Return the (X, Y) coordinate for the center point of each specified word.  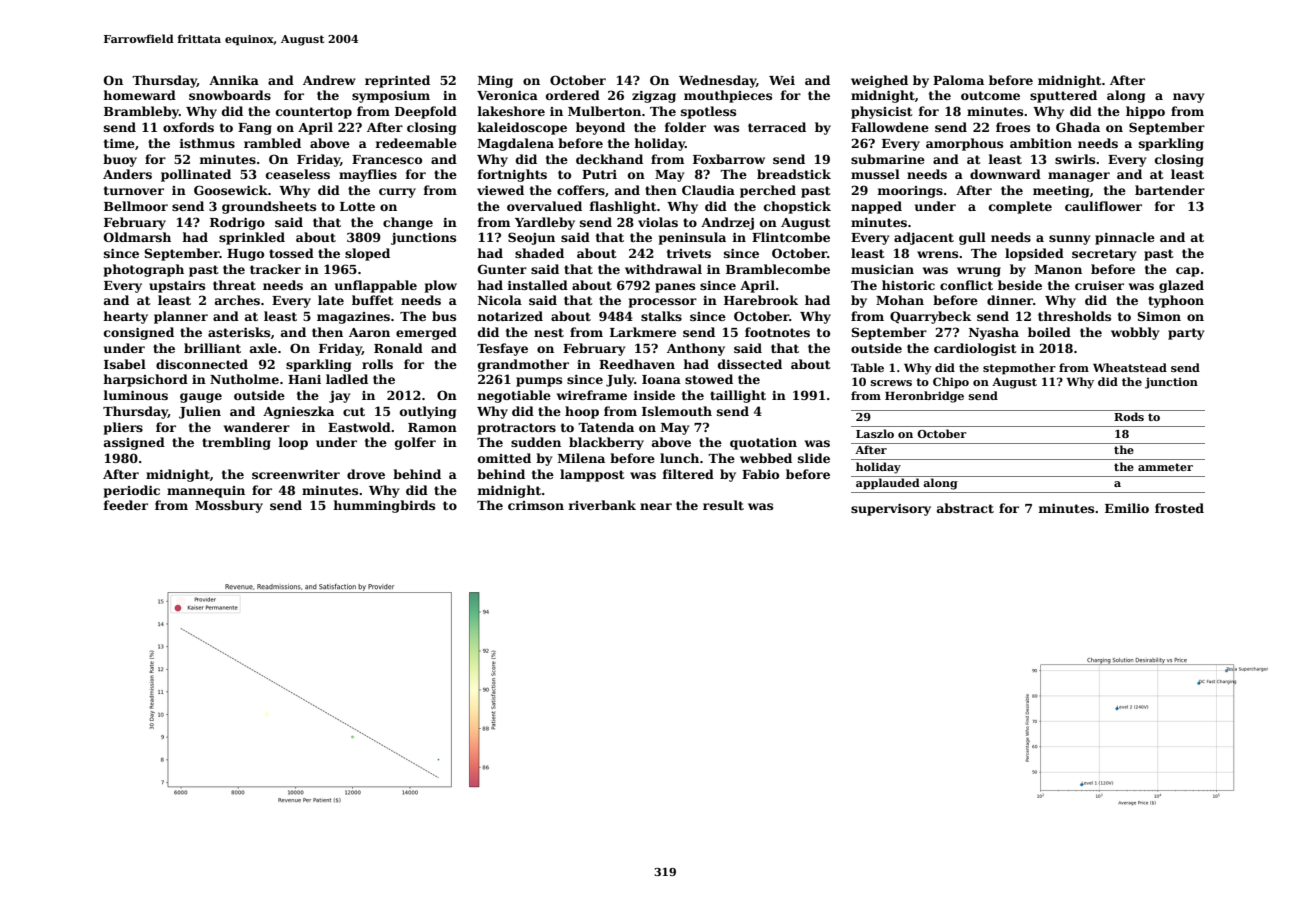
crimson (536, 505)
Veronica (507, 95)
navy (1188, 98)
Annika (234, 80)
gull (972, 238)
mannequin (206, 492)
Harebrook (761, 300)
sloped (367, 254)
